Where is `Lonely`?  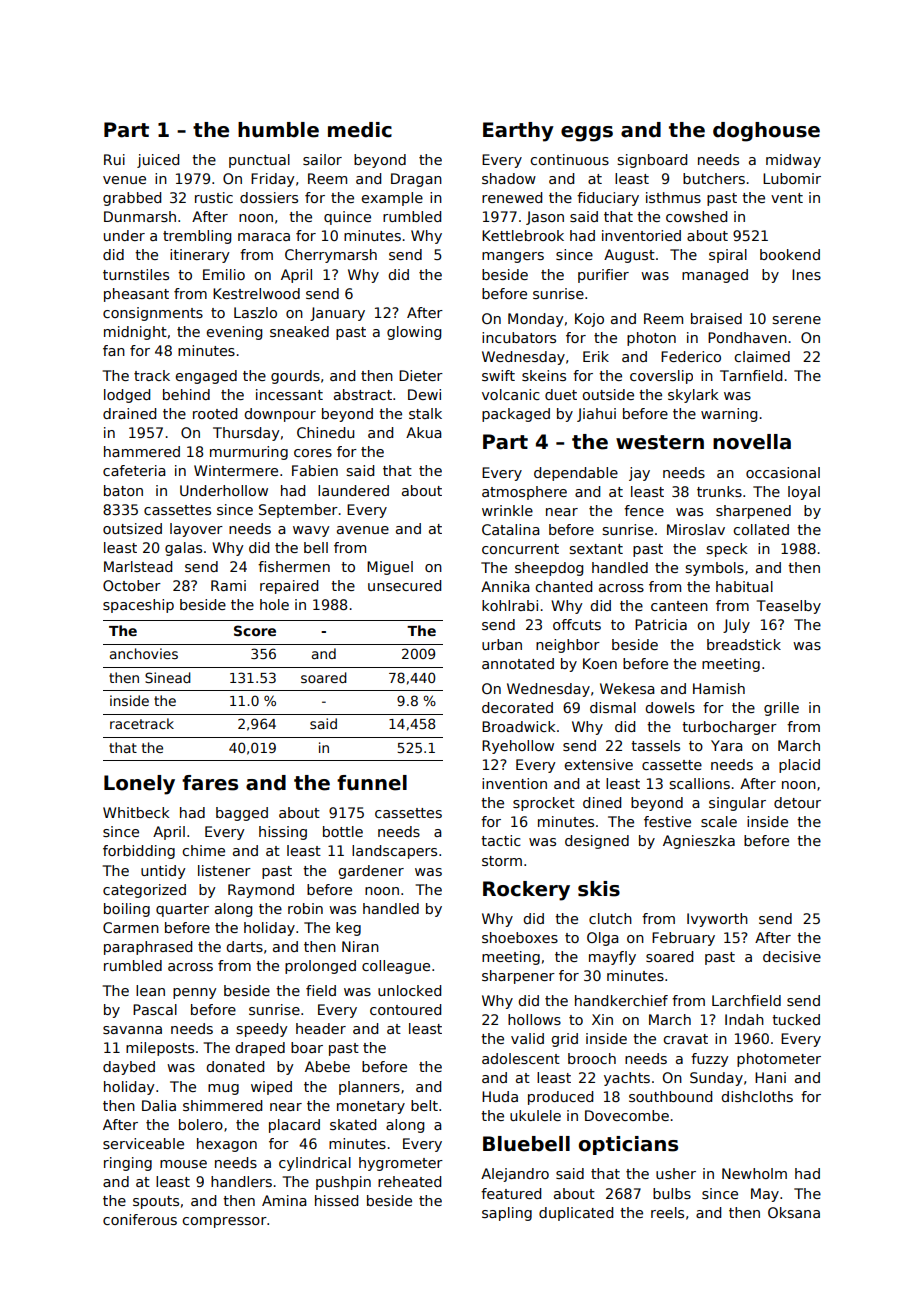
Lonely is located at coordinates (139, 785).
